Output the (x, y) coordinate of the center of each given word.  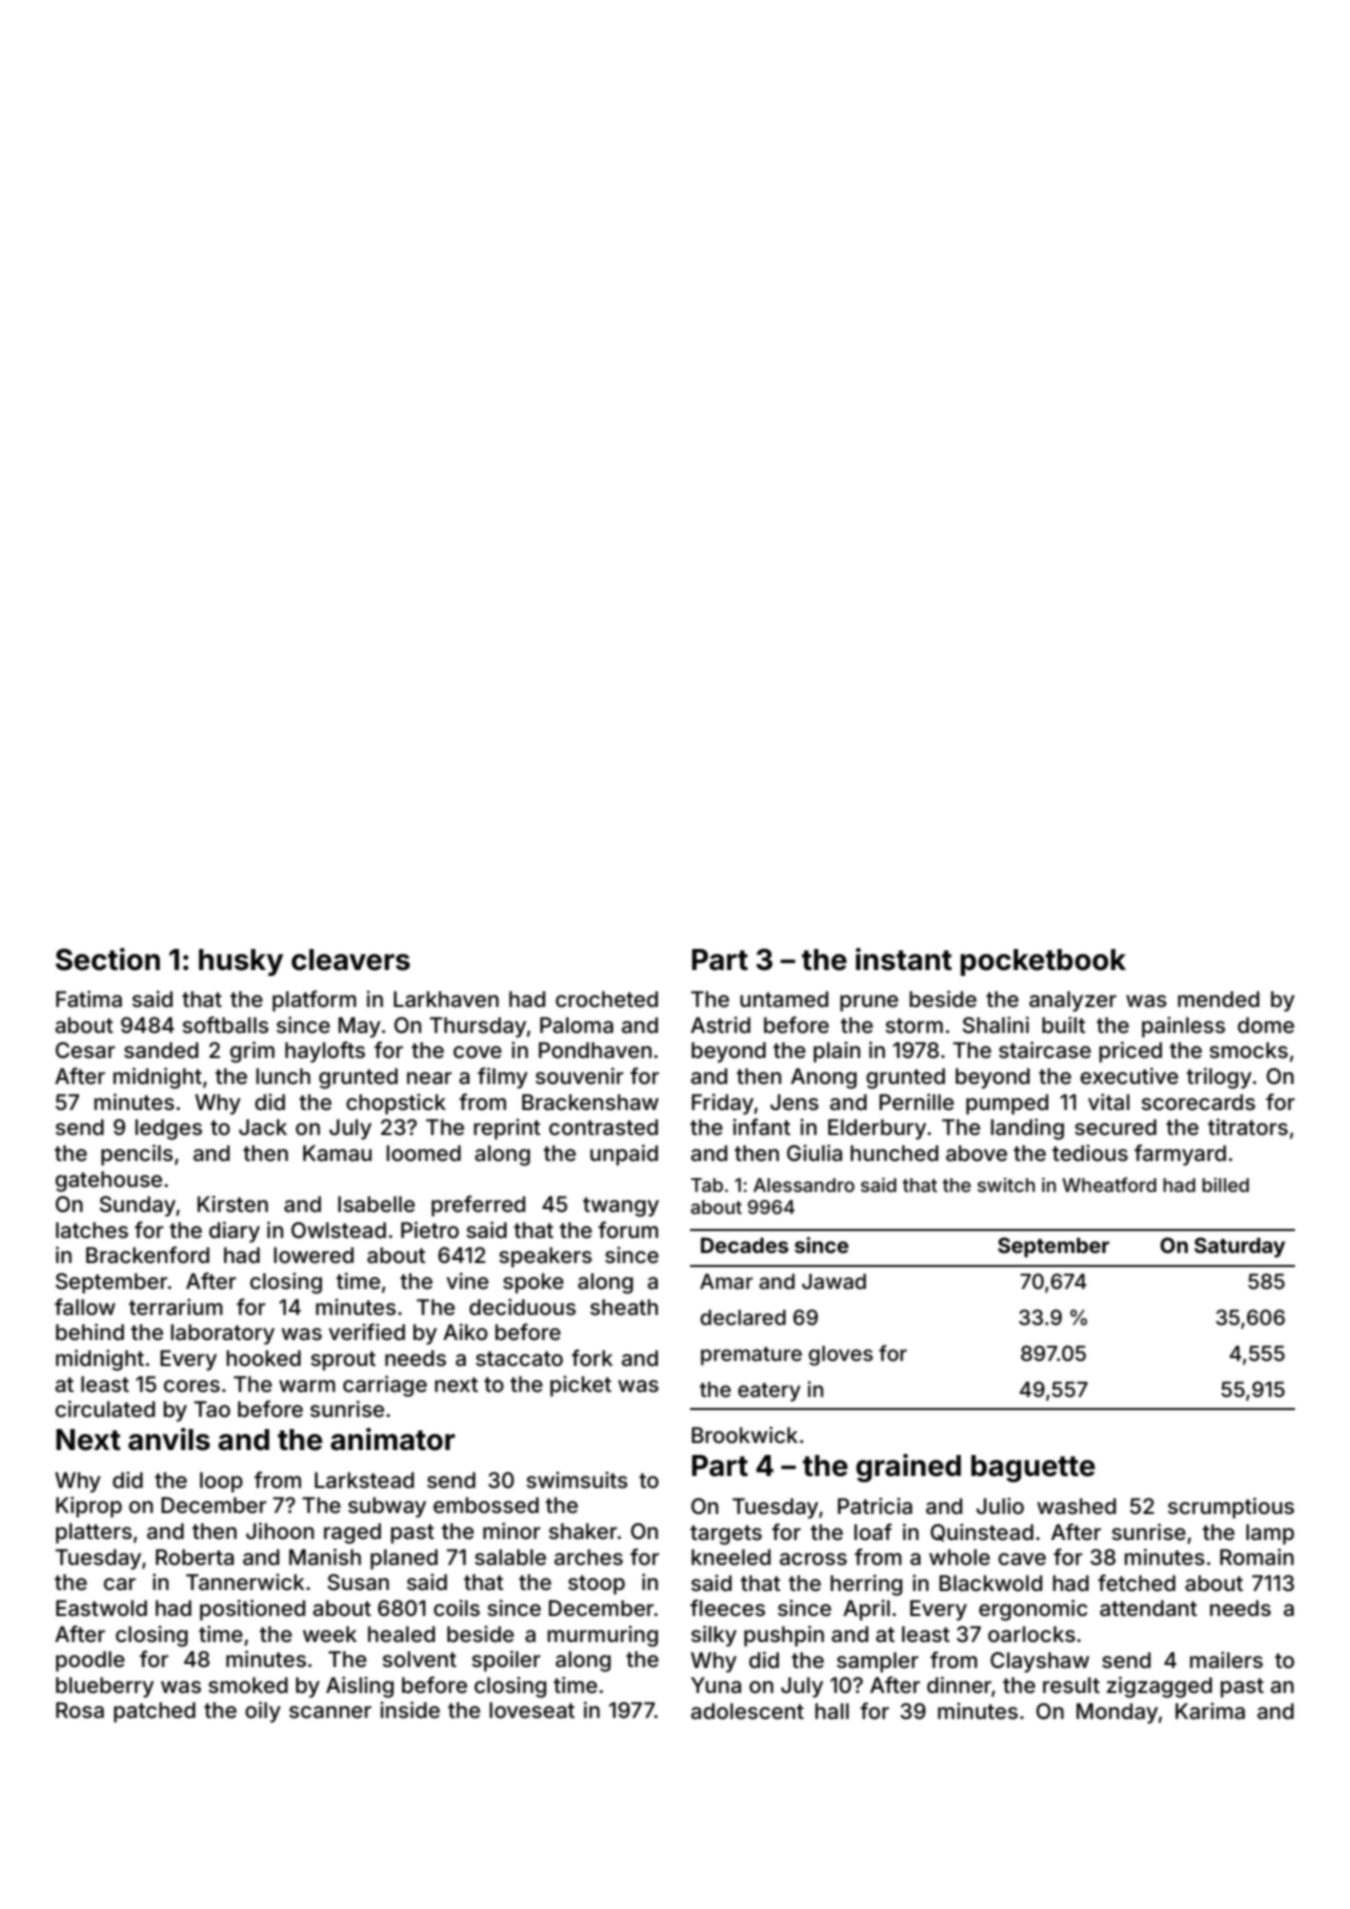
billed (1225, 1184)
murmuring (603, 1636)
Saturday (1239, 1247)
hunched (894, 1153)
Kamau (337, 1153)
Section (108, 959)
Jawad (834, 1281)
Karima (1210, 1711)
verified (367, 1331)
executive (1129, 1076)
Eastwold (101, 1608)
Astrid (720, 1025)
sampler (878, 1662)
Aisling (360, 1687)
